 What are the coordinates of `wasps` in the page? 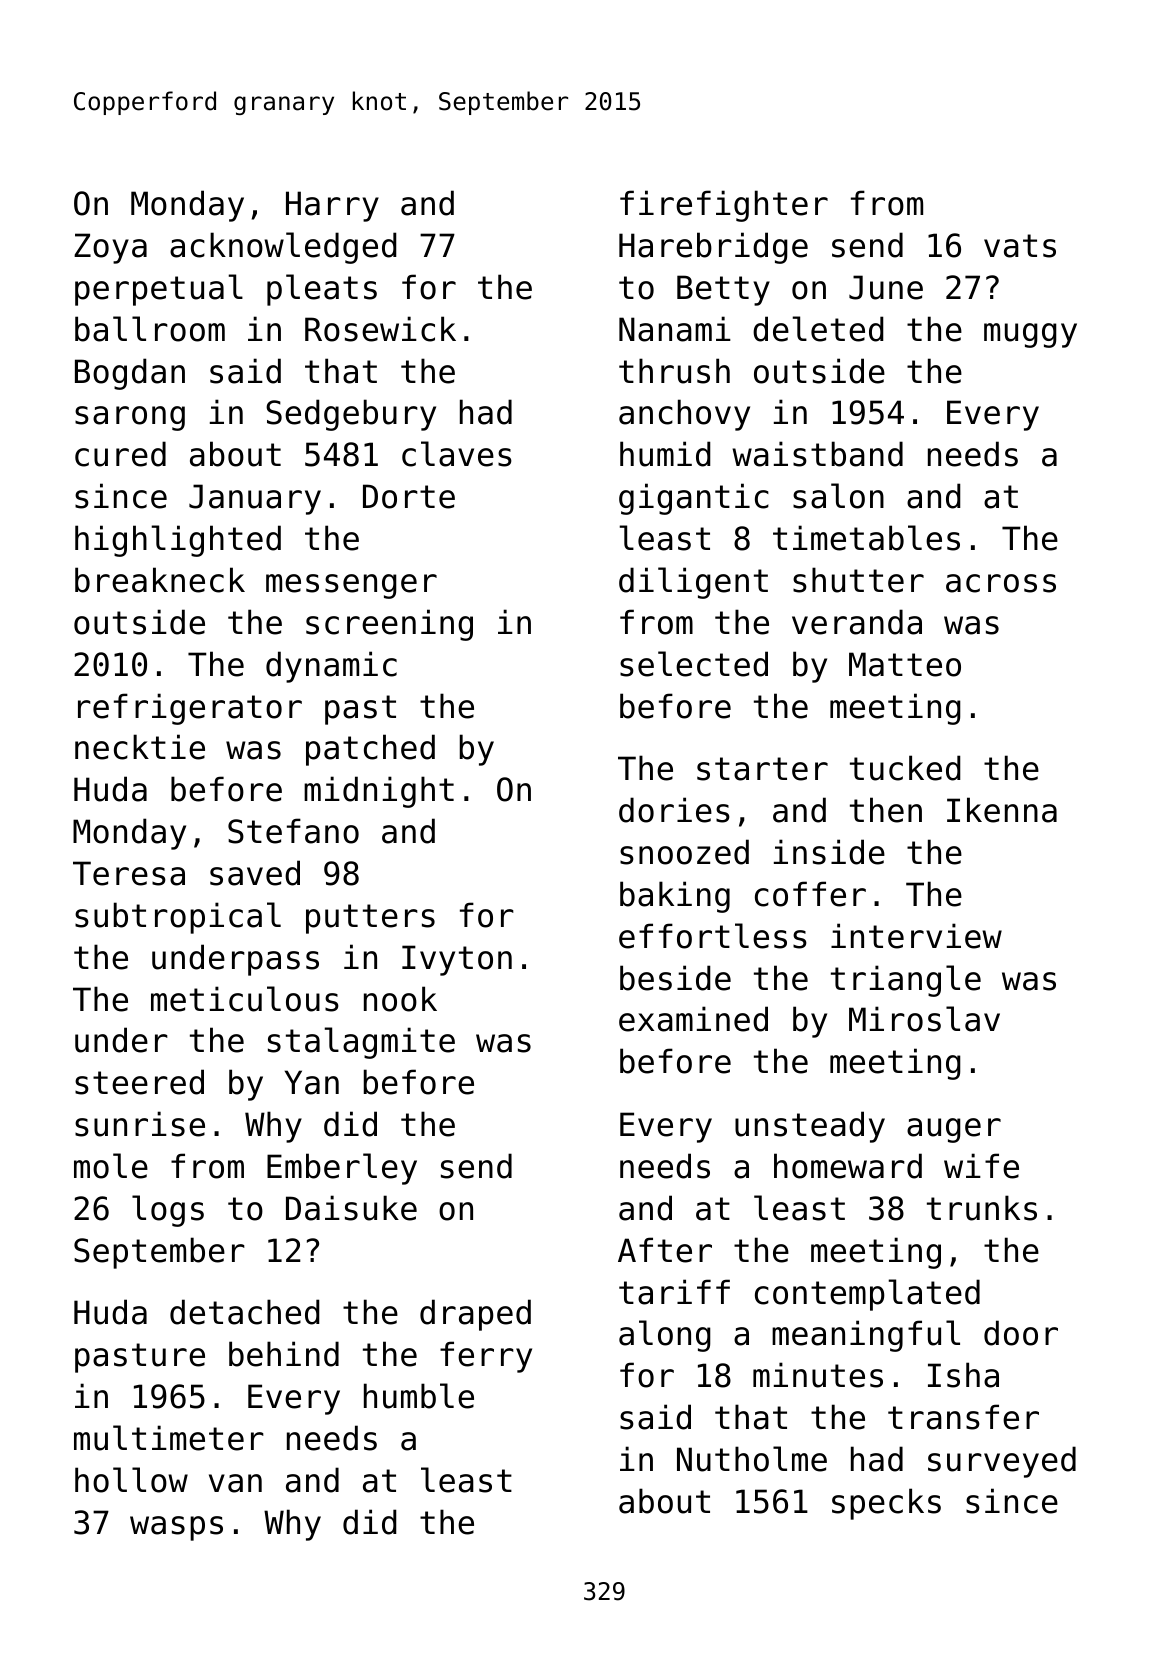 It's located at (176, 1528).
